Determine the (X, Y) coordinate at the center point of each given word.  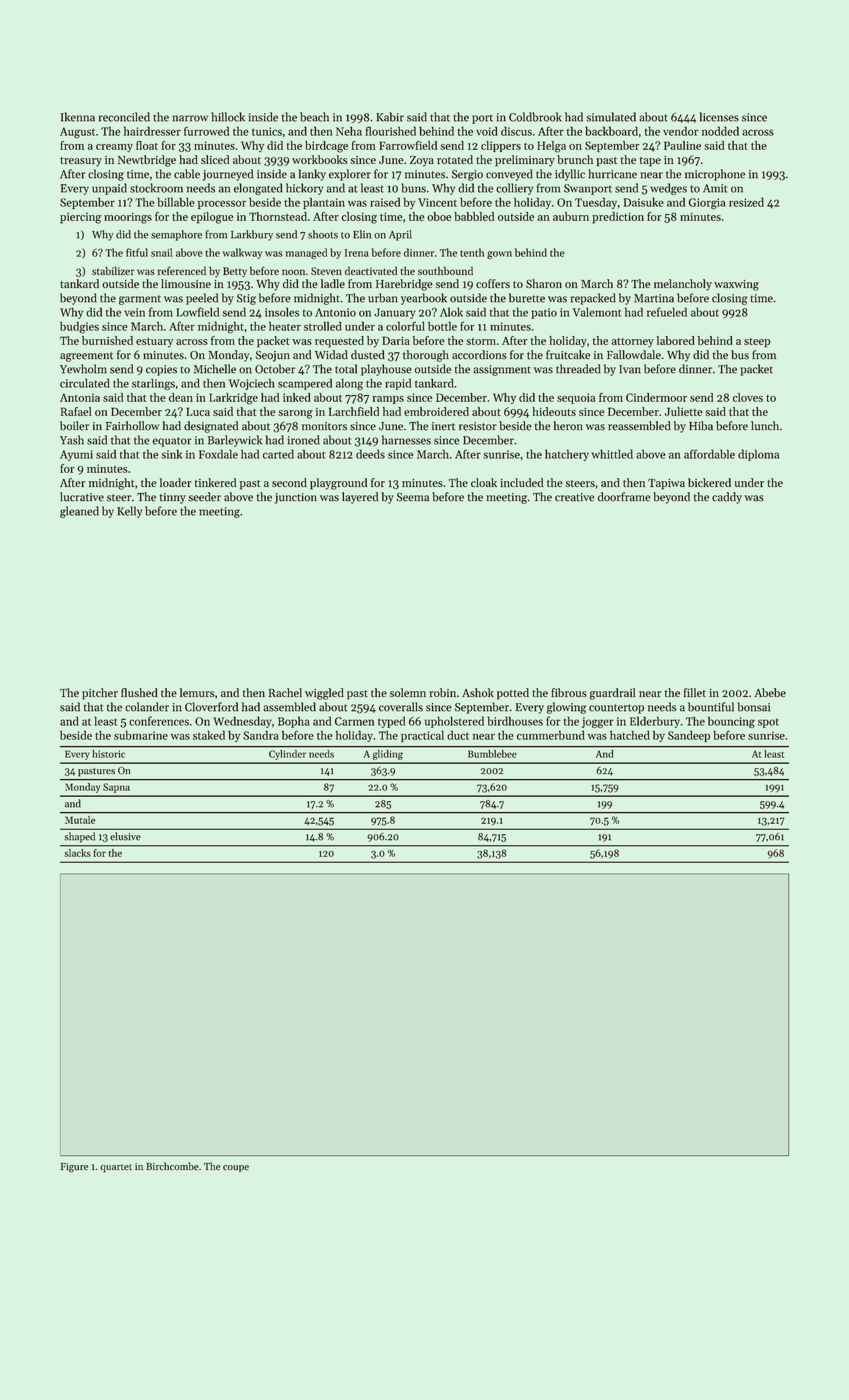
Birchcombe (172, 1166)
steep (757, 343)
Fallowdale (634, 355)
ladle (333, 283)
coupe (236, 1168)
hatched (630, 735)
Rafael (76, 411)
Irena (357, 253)
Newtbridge (147, 161)
